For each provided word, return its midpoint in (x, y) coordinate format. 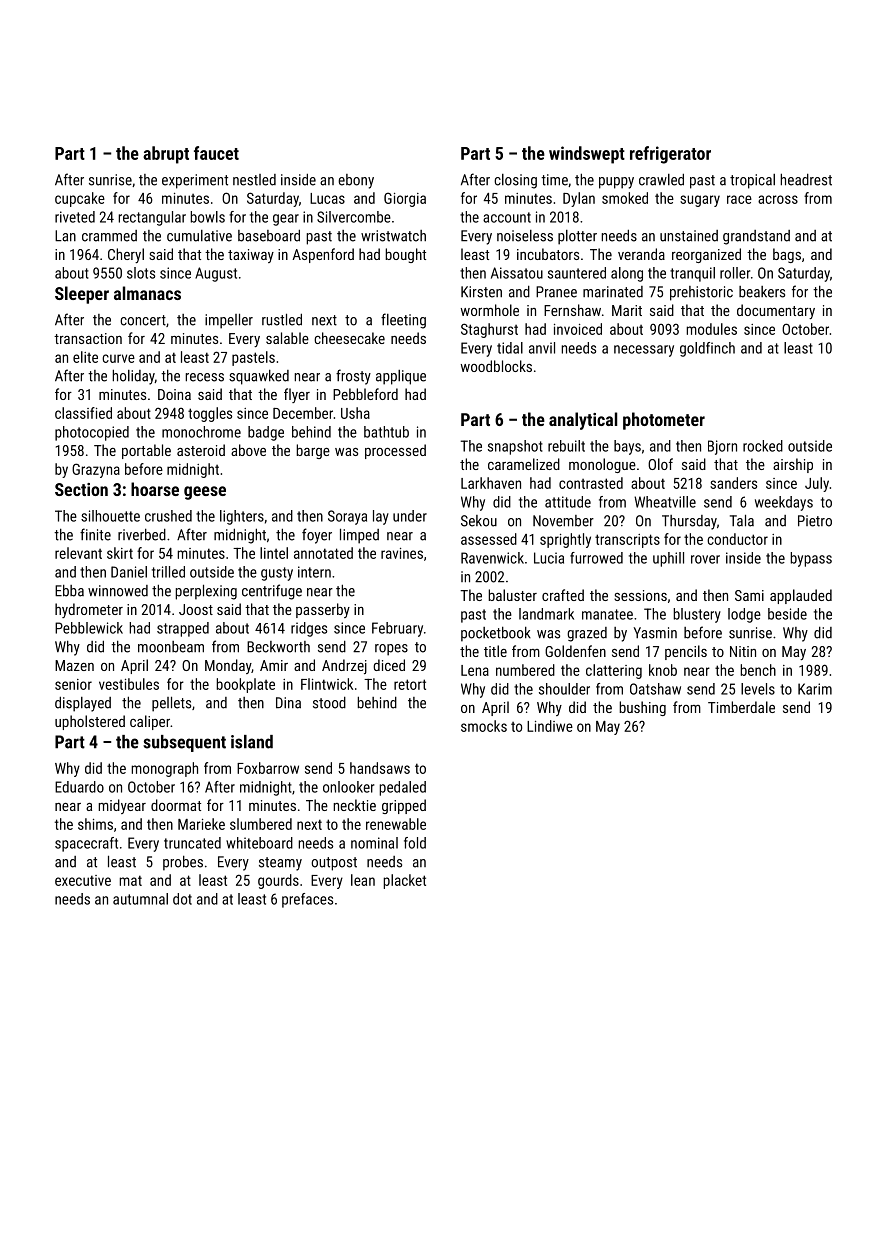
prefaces (307, 900)
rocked (763, 446)
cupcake (80, 199)
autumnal (140, 899)
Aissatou (517, 273)
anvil (542, 348)
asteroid (201, 450)
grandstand (756, 237)
